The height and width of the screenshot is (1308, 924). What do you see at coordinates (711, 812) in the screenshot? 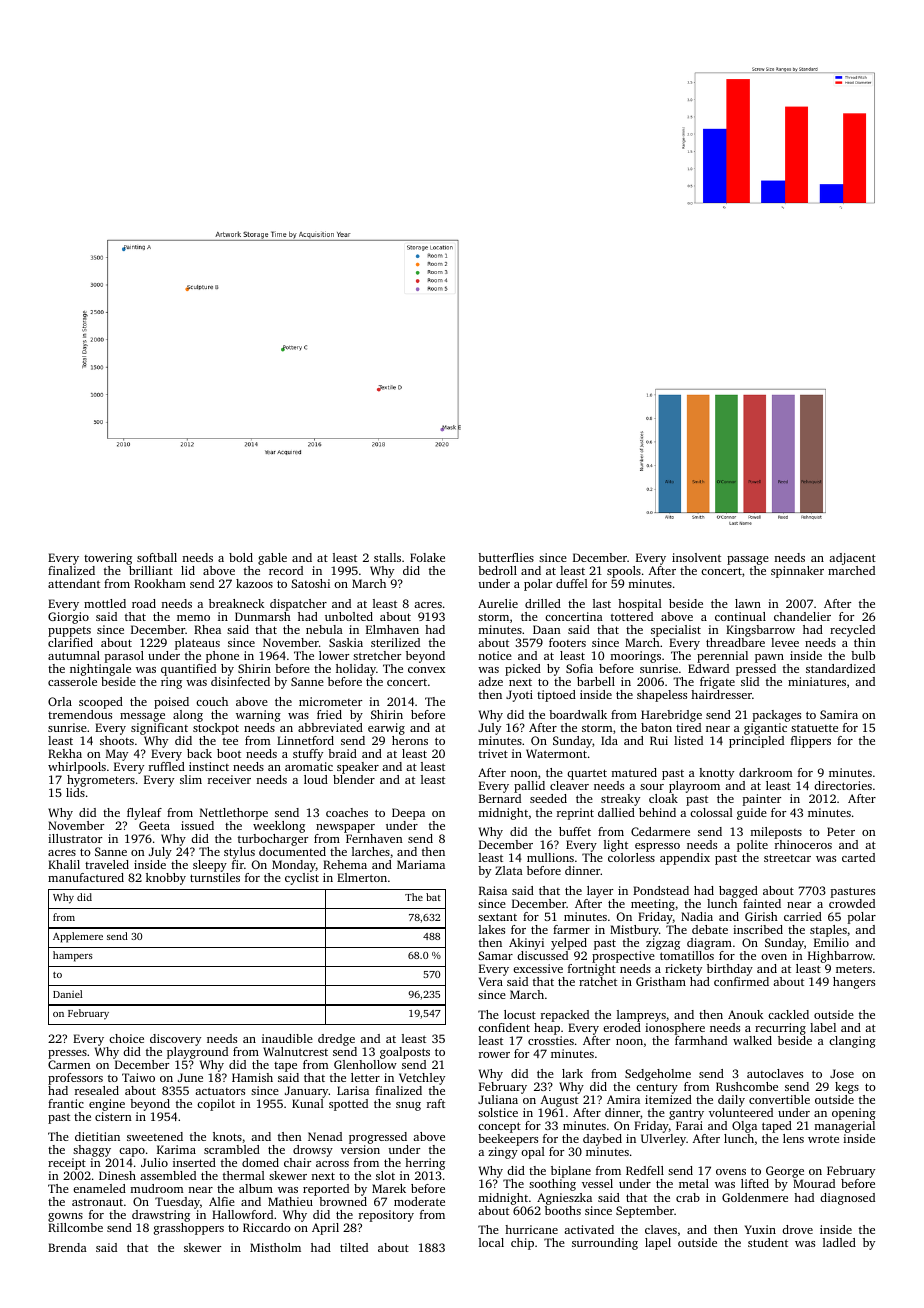
I see `colossal` at bounding box center [711, 812].
